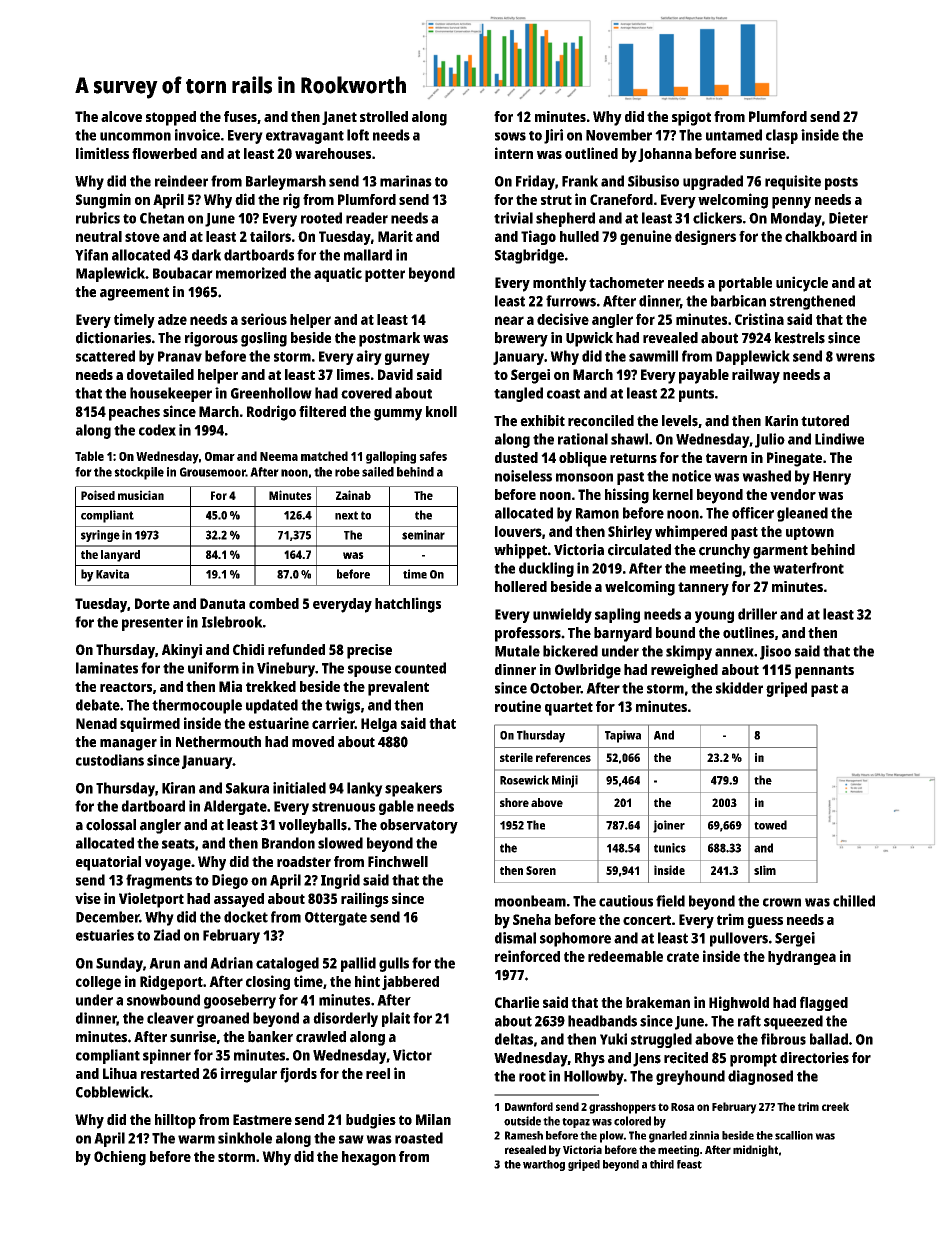 The image size is (952, 1233). Describe the element at coordinates (271, 686) in the screenshot. I see `trekked` at that location.
